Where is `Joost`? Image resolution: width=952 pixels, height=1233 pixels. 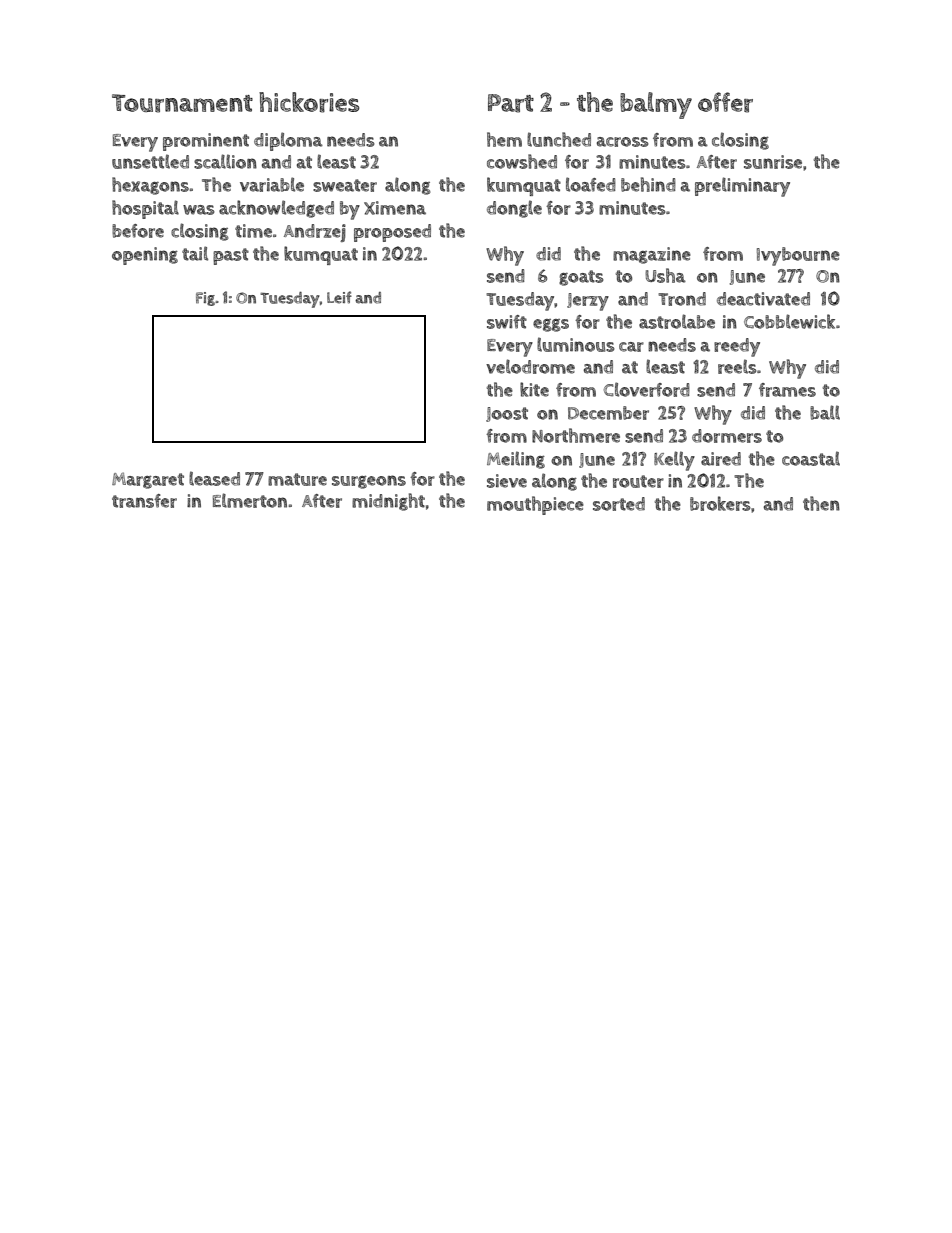 Joost is located at coordinates (507, 414).
